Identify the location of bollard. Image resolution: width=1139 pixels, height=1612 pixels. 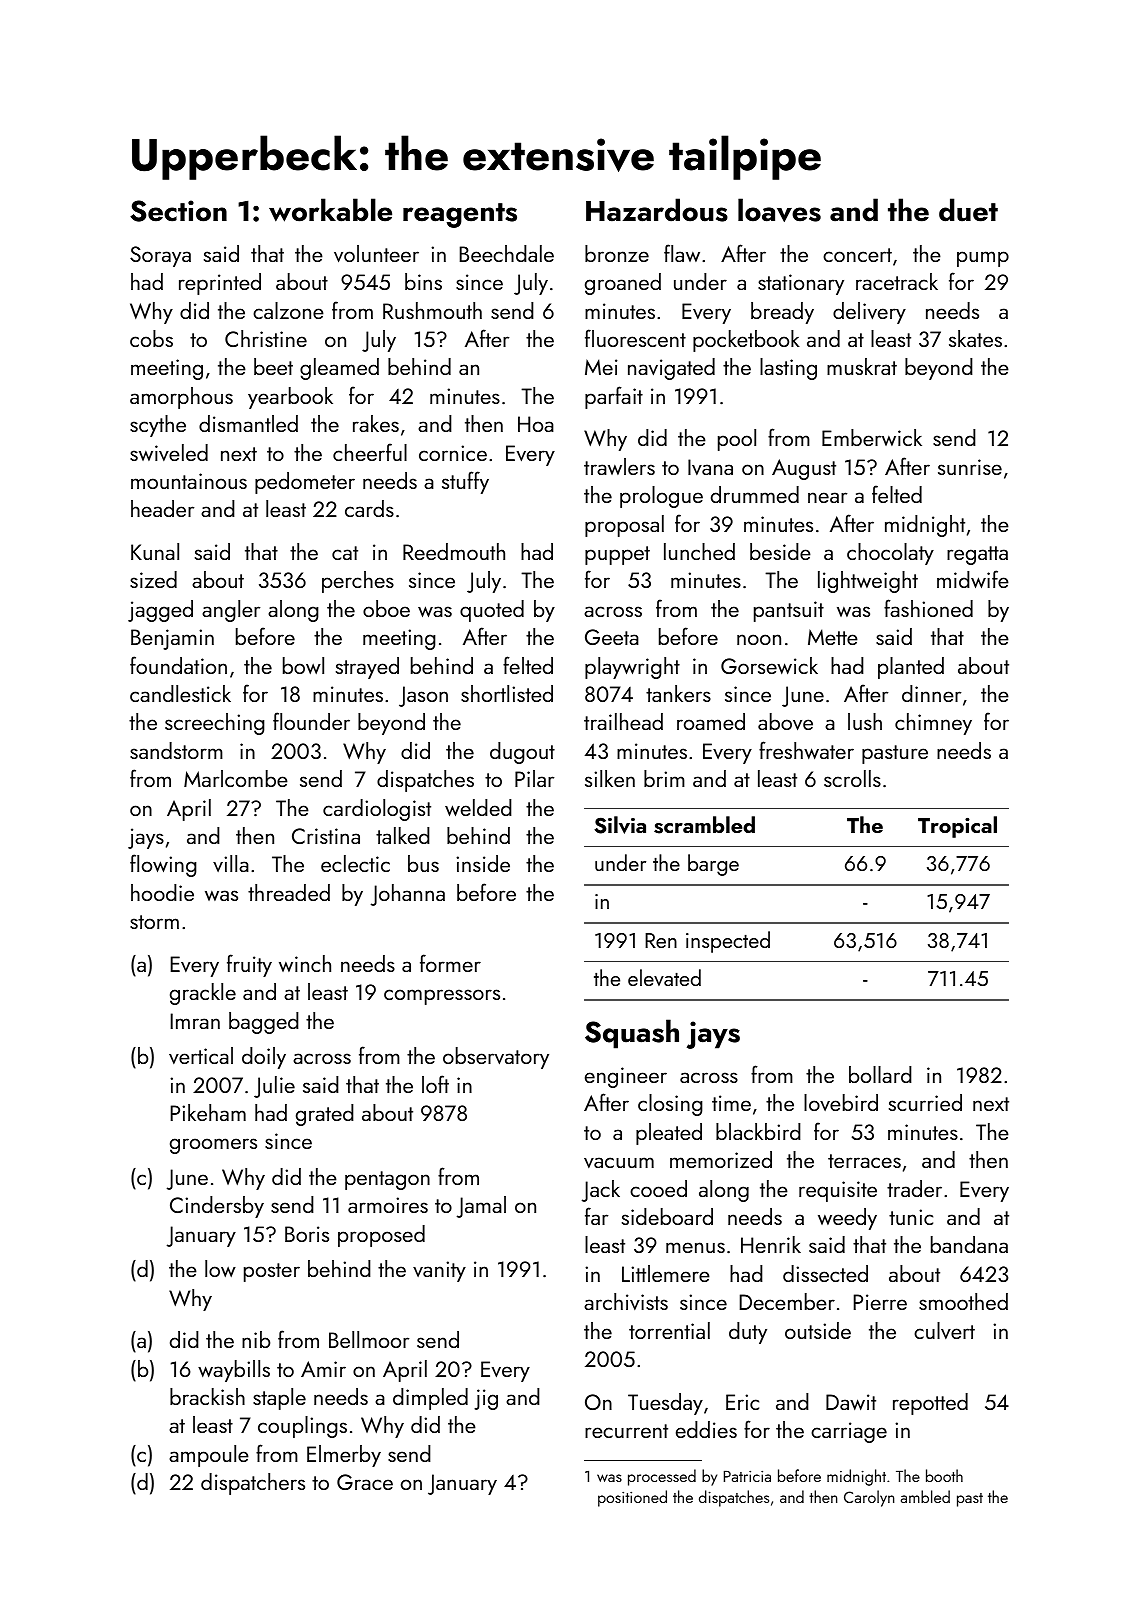
(880, 1074).
